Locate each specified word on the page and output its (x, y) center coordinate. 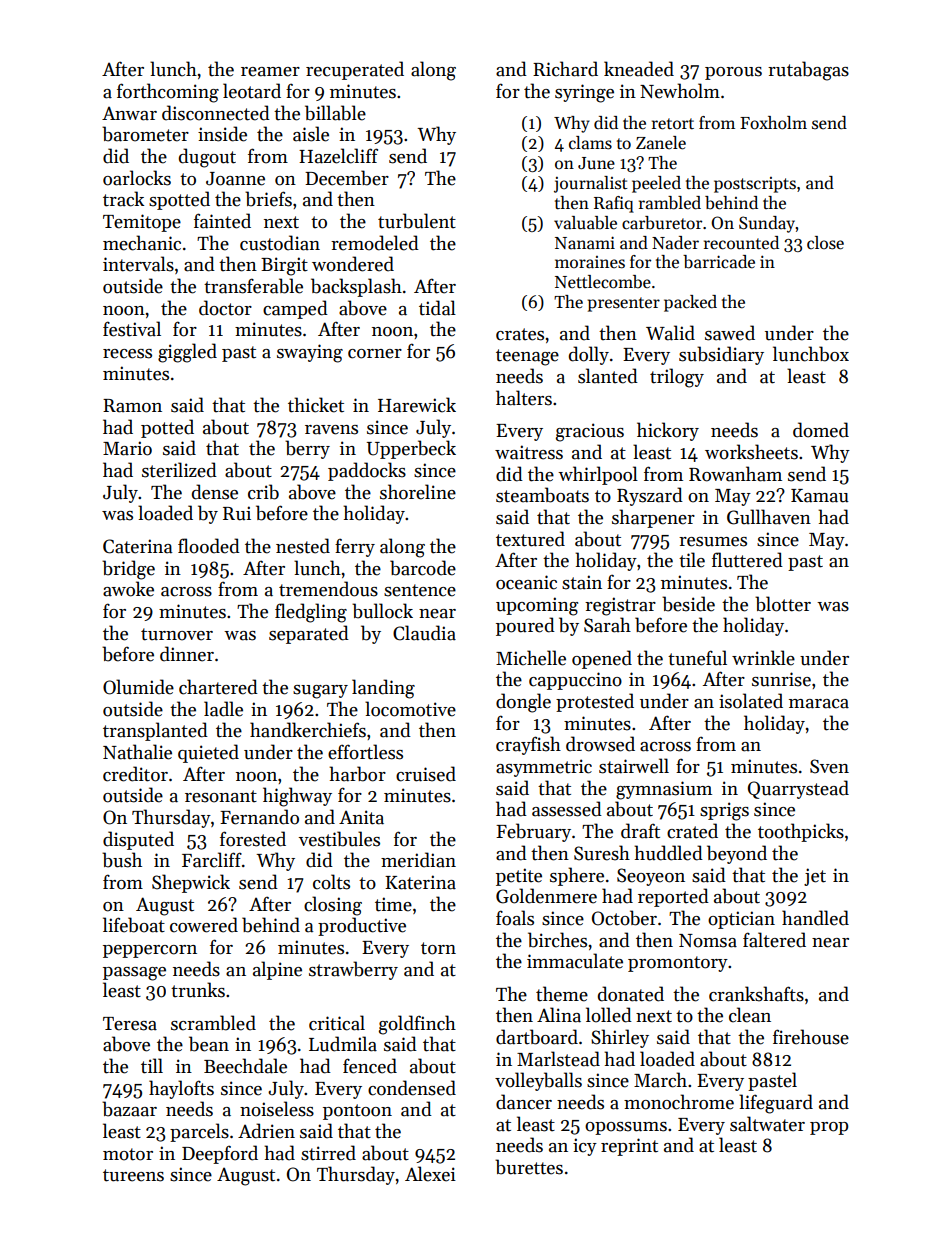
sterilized (179, 470)
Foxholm (773, 123)
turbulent (417, 221)
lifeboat (134, 925)
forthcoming (168, 93)
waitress (529, 452)
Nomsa (708, 941)
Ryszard (650, 496)
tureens (133, 1175)
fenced (370, 1066)
